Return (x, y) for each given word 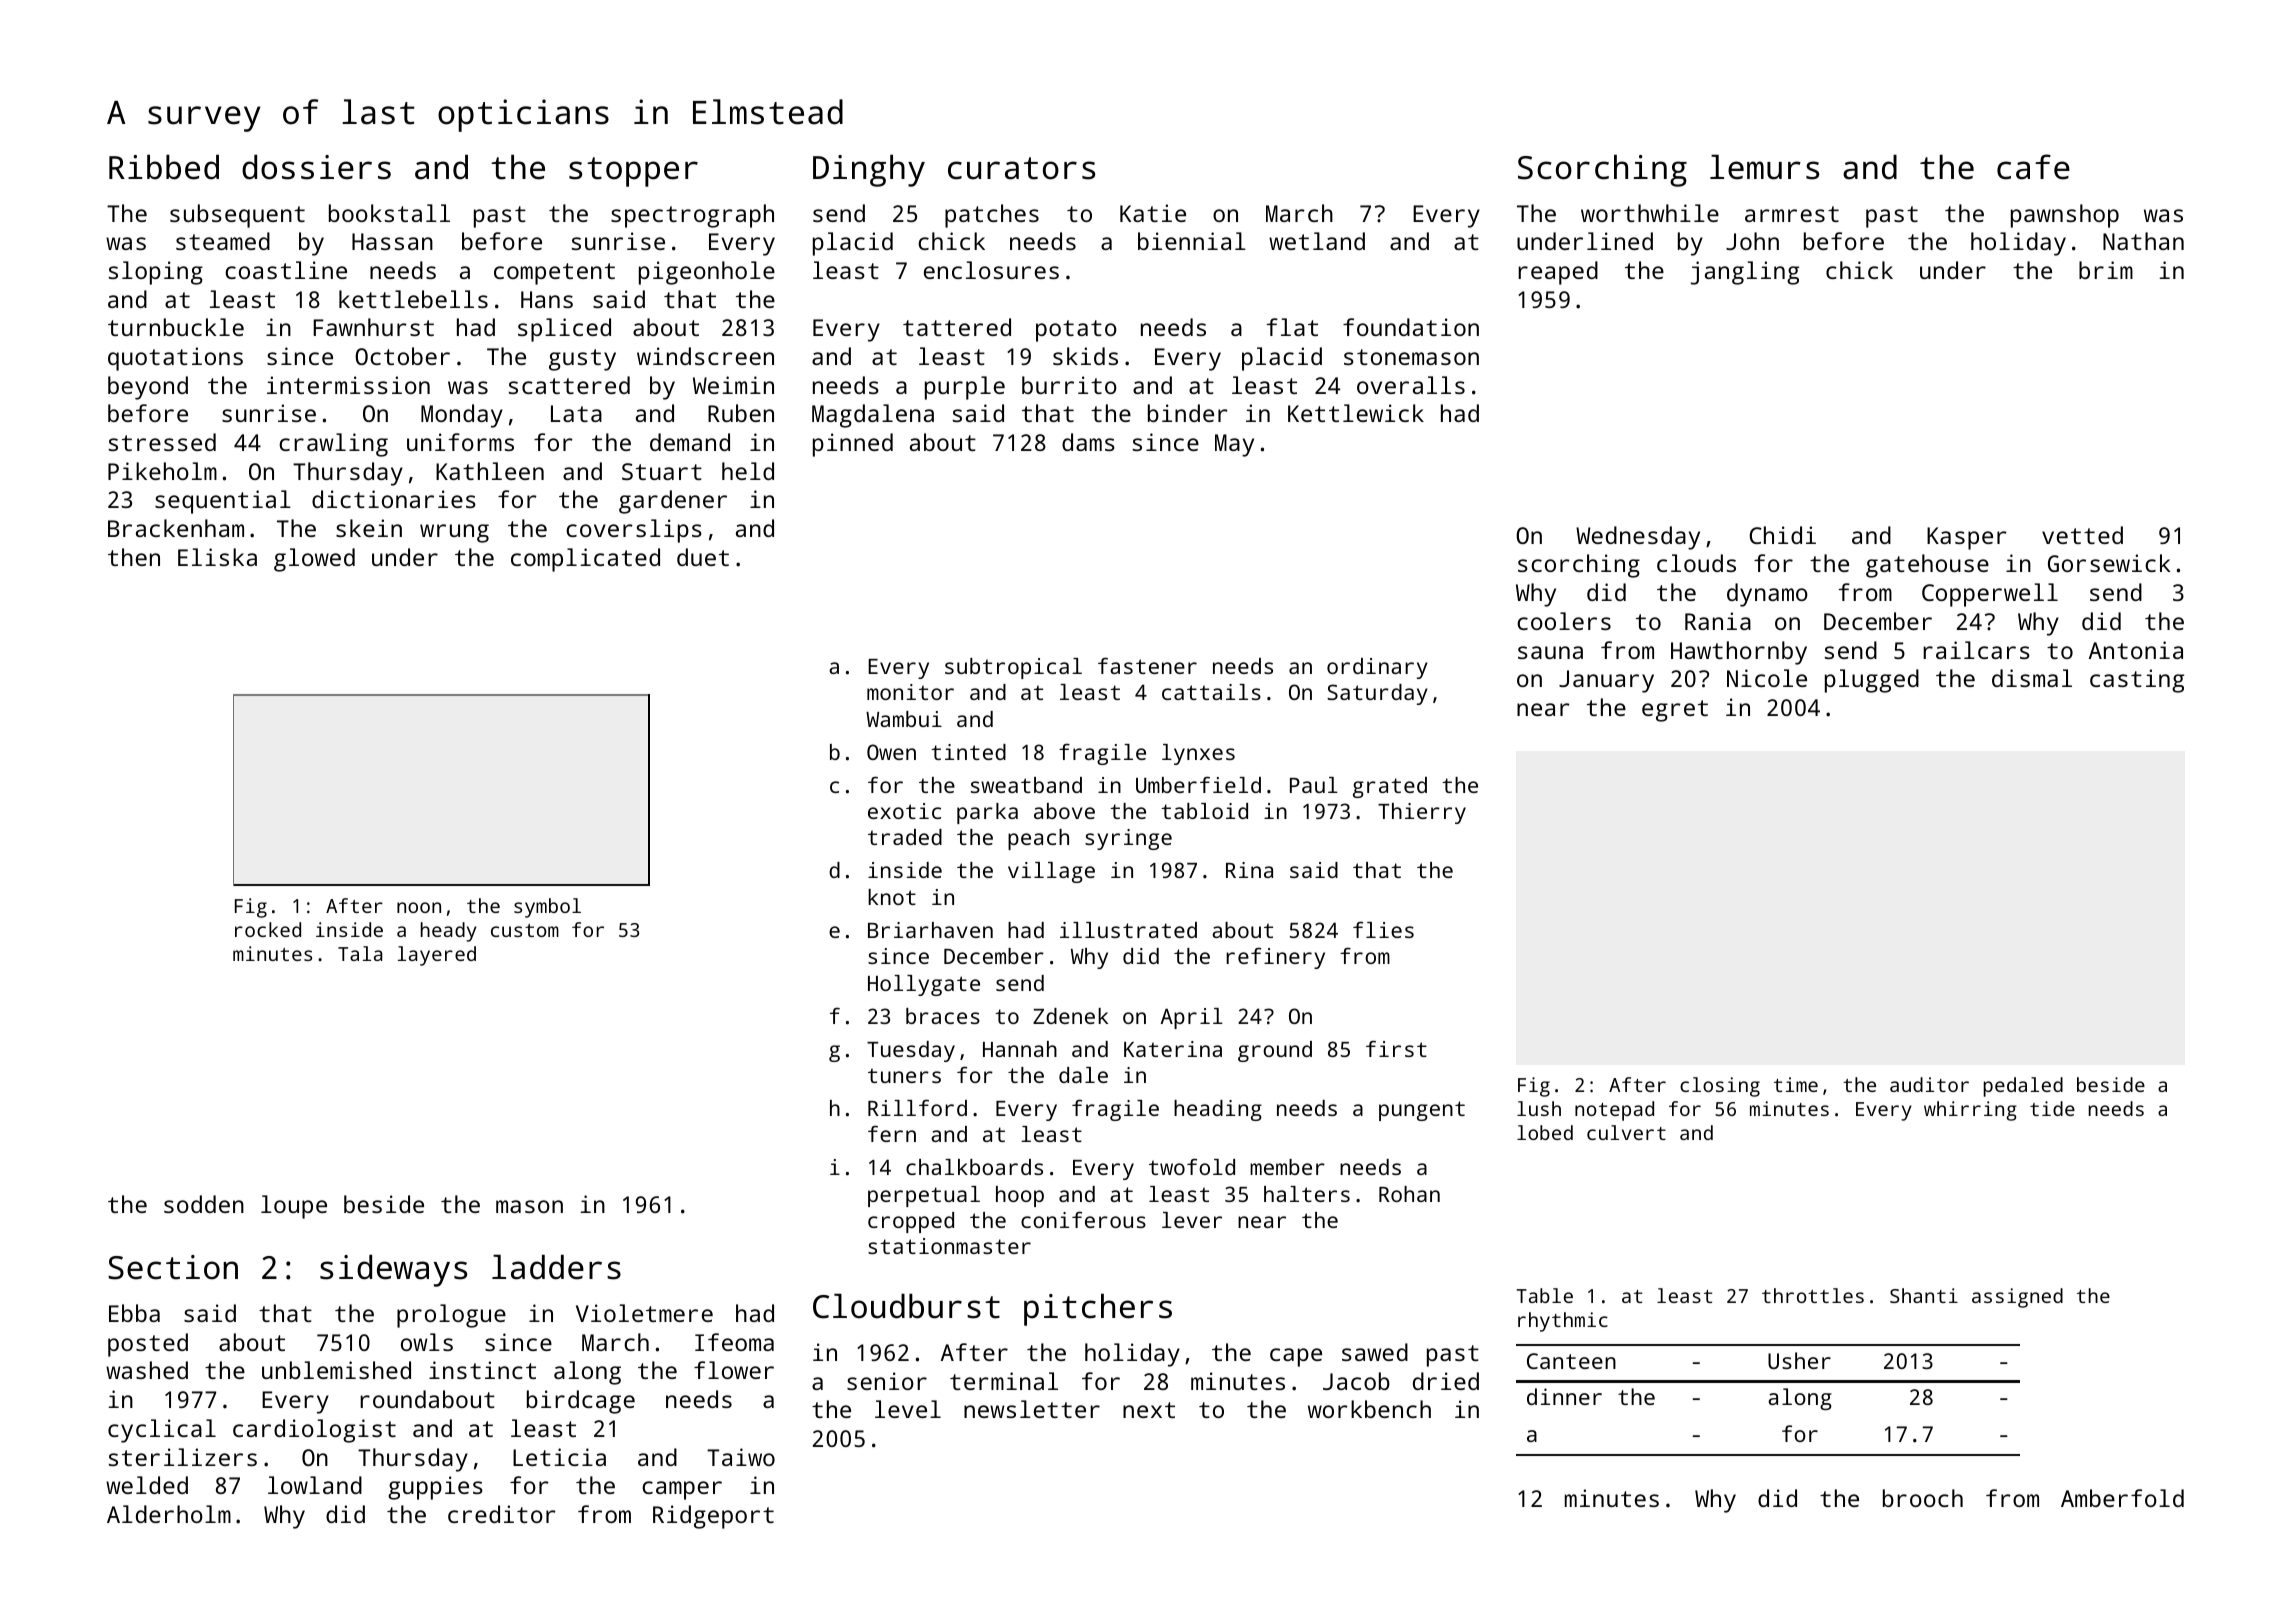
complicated (585, 560)
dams (1088, 442)
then (134, 557)
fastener (1147, 665)
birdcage (581, 1402)
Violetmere (644, 1313)
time (1796, 1084)
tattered (957, 327)
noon (419, 907)
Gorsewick (2109, 563)
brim (2106, 270)
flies (1383, 929)
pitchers (1098, 1309)
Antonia (2136, 650)
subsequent (237, 216)
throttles (1813, 1295)
